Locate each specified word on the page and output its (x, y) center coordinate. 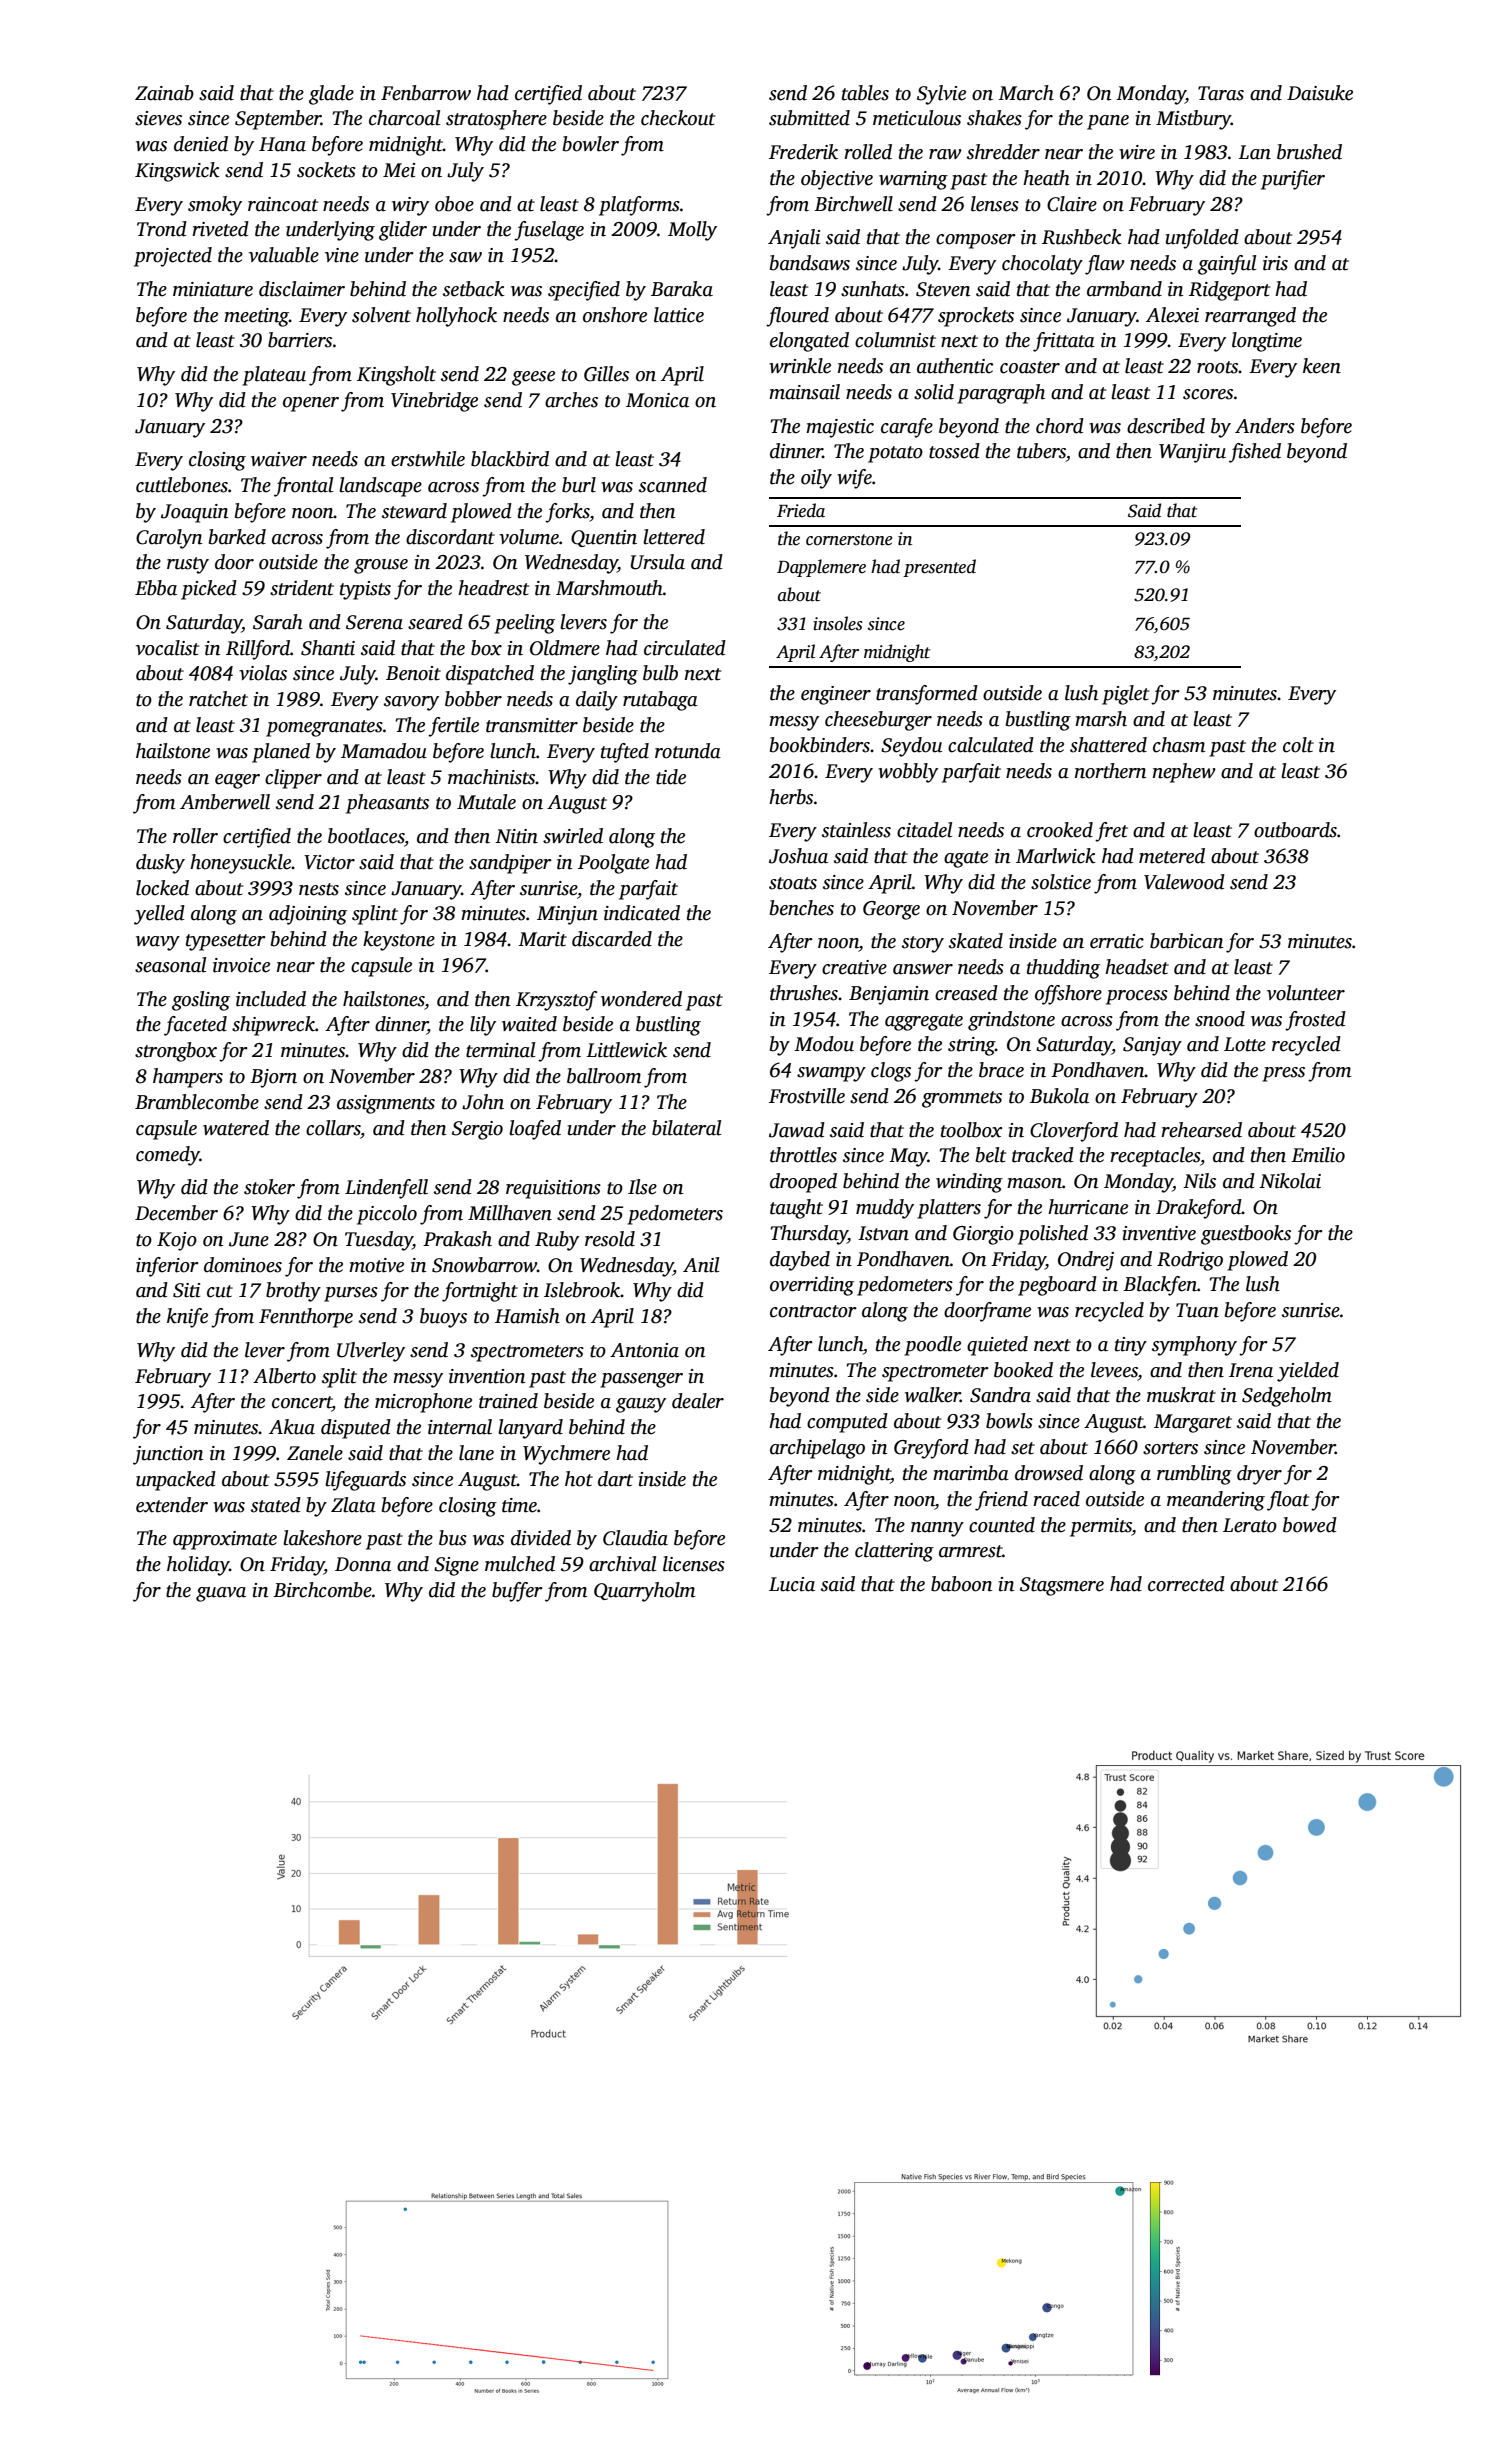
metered (1172, 856)
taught (796, 1209)
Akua (292, 1427)
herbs (791, 797)
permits (1101, 1527)
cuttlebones (182, 485)
